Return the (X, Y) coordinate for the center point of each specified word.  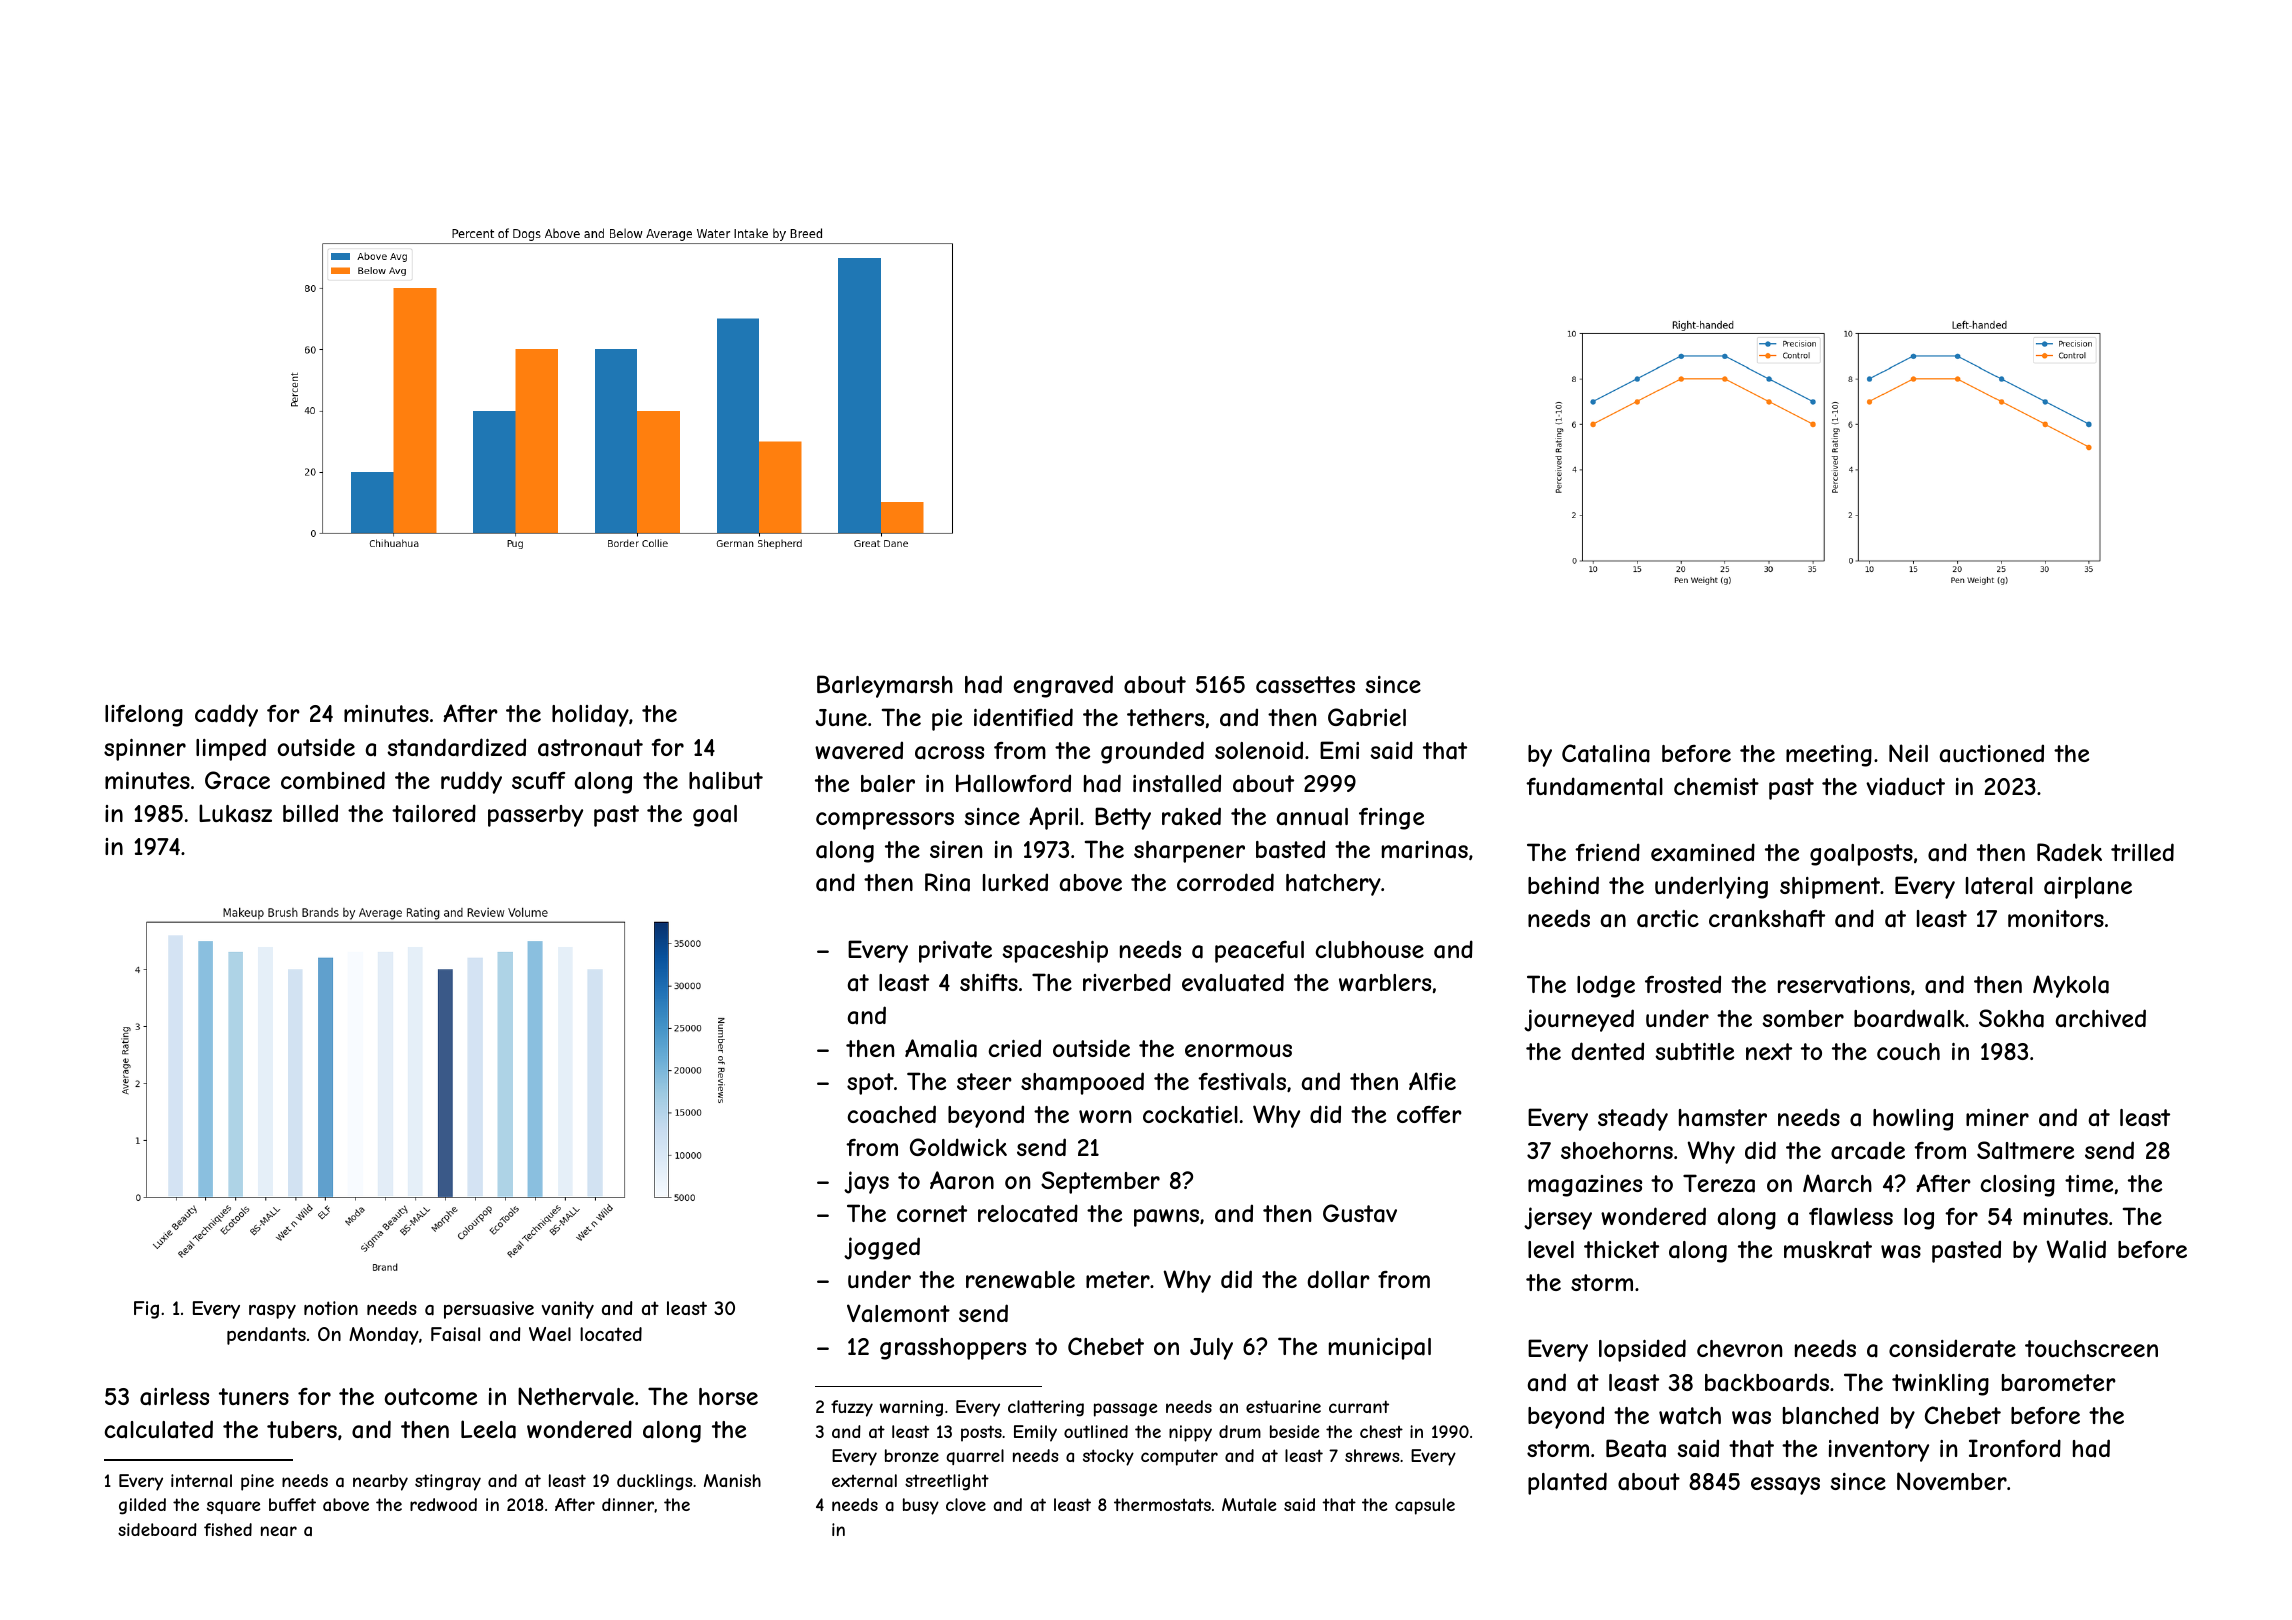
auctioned (1992, 753)
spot (870, 1084)
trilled (2142, 852)
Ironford (2015, 1448)
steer (984, 1081)
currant (1359, 1406)
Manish (732, 1480)
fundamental (1594, 786)
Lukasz (235, 813)
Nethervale (576, 1396)
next (1769, 1051)
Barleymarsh (885, 686)
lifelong (144, 716)
